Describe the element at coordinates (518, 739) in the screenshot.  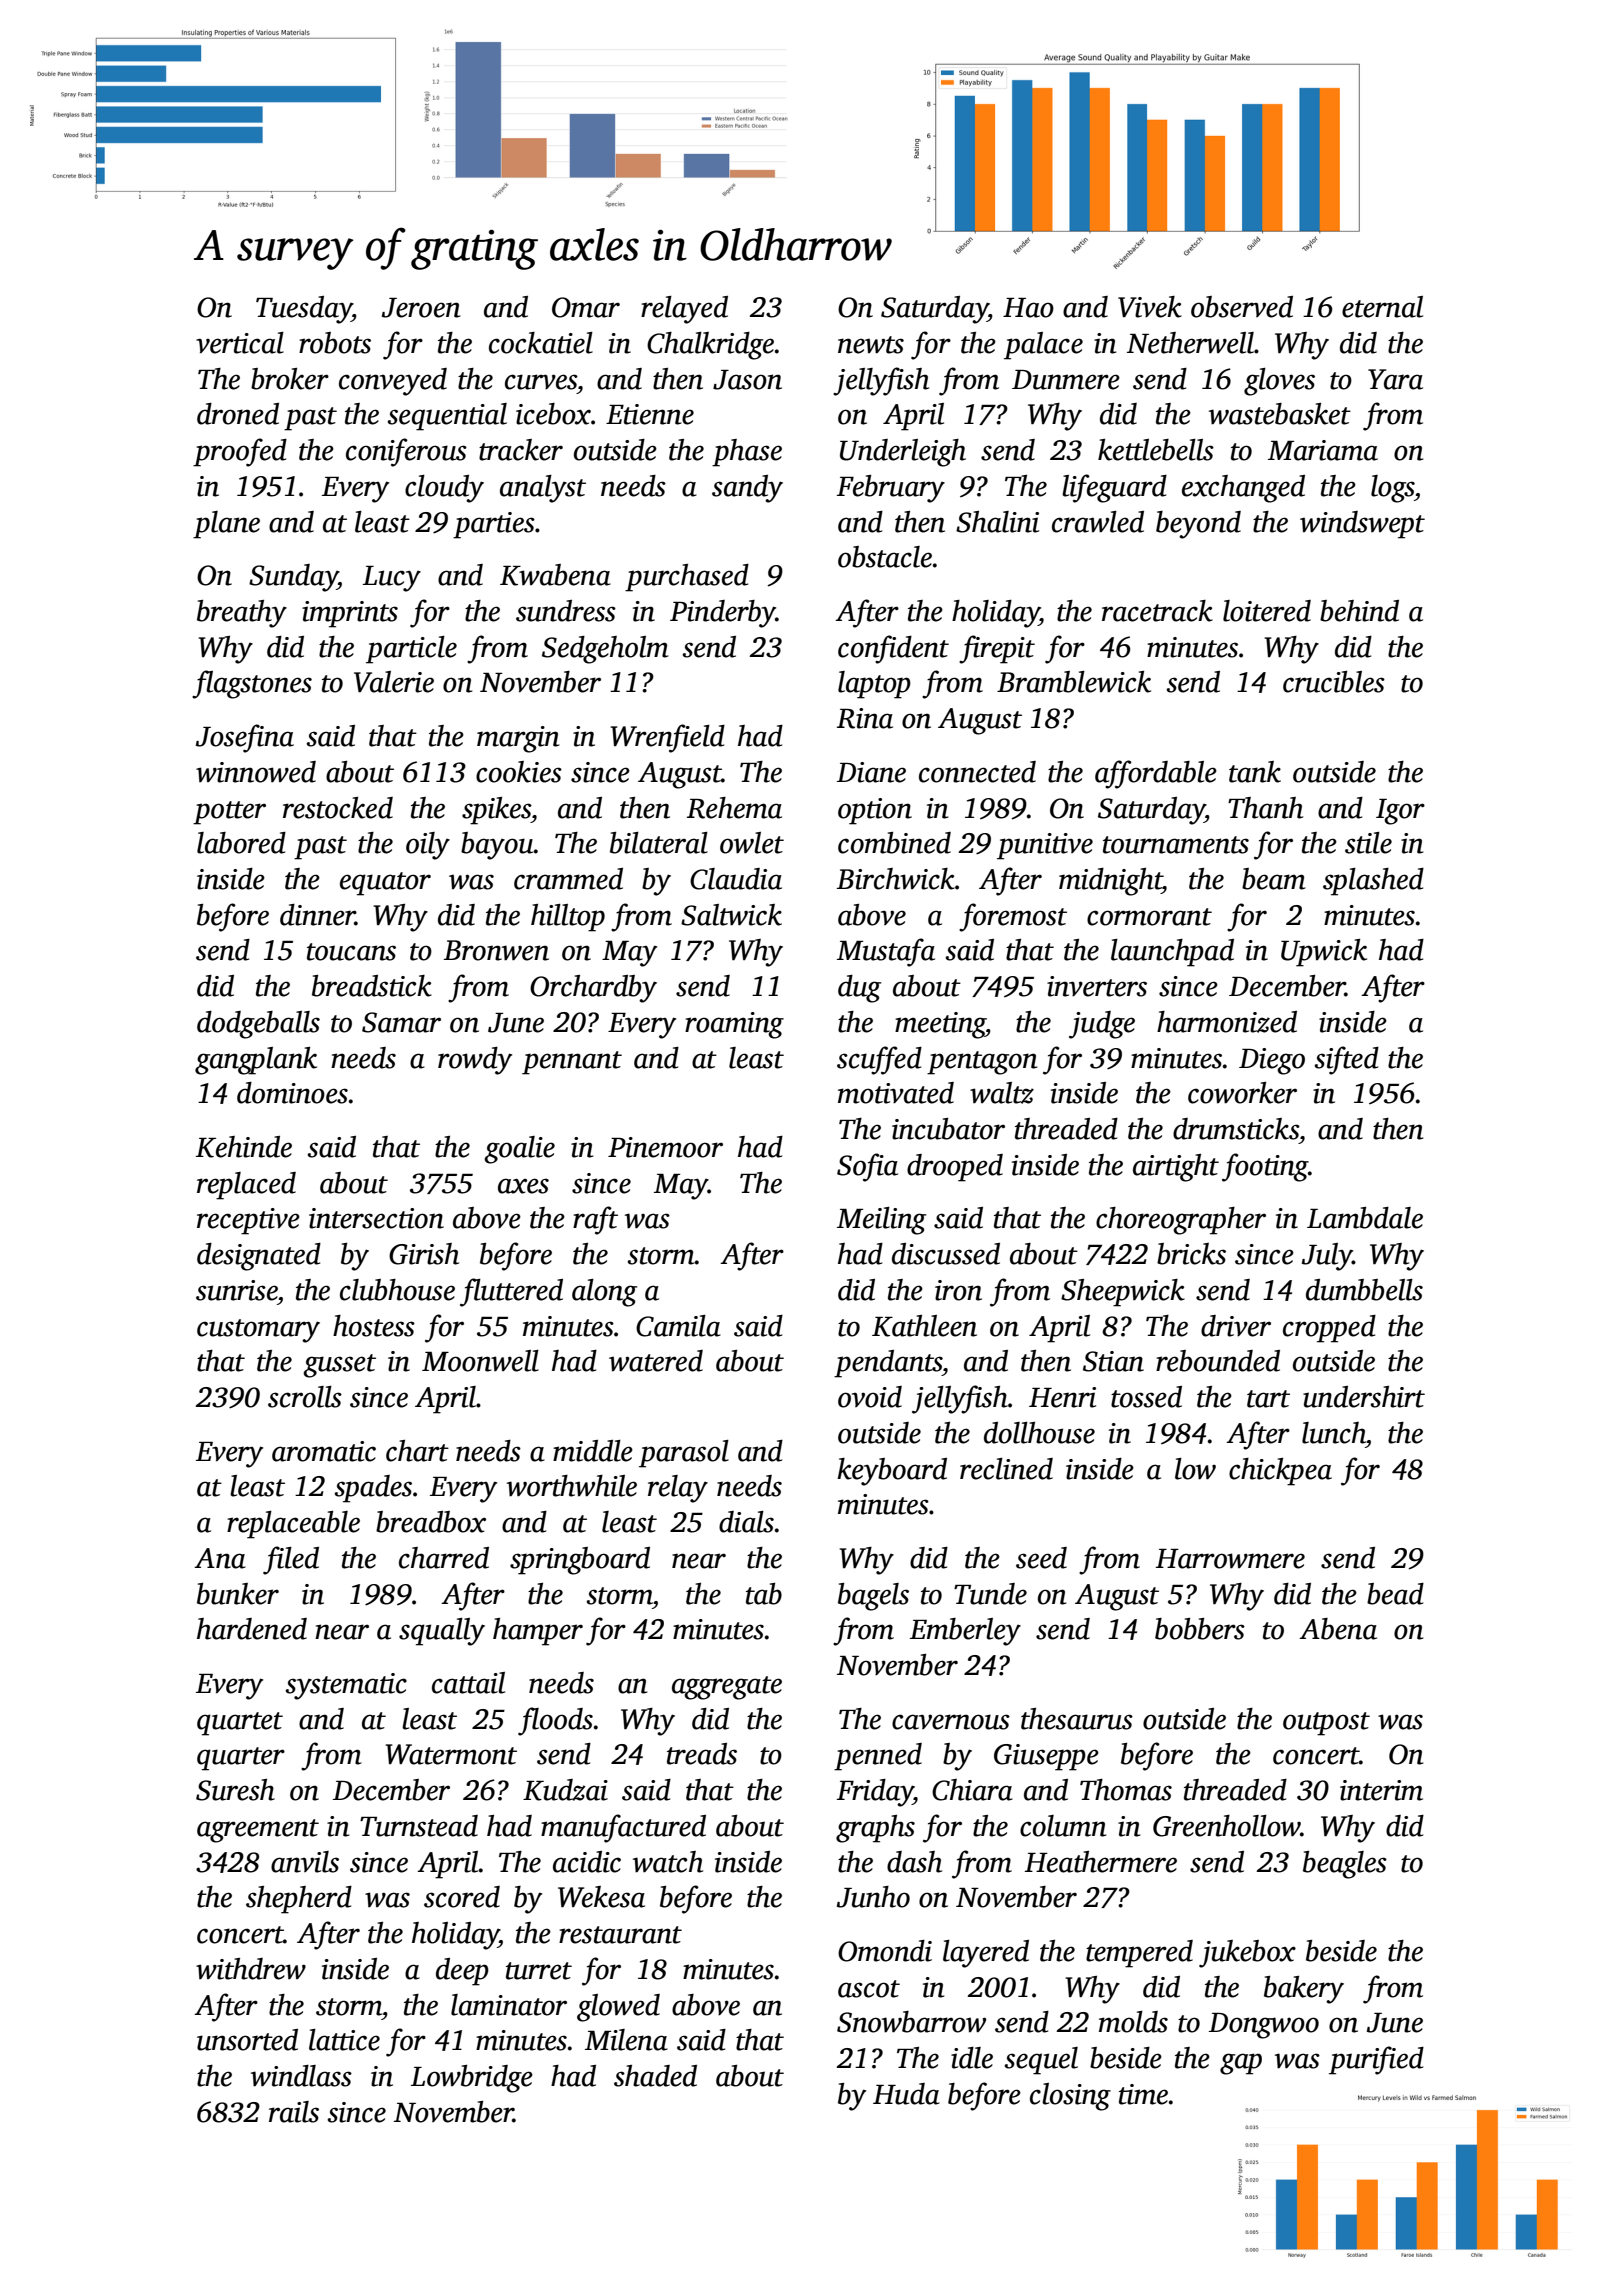
I see `margin` at that location.
